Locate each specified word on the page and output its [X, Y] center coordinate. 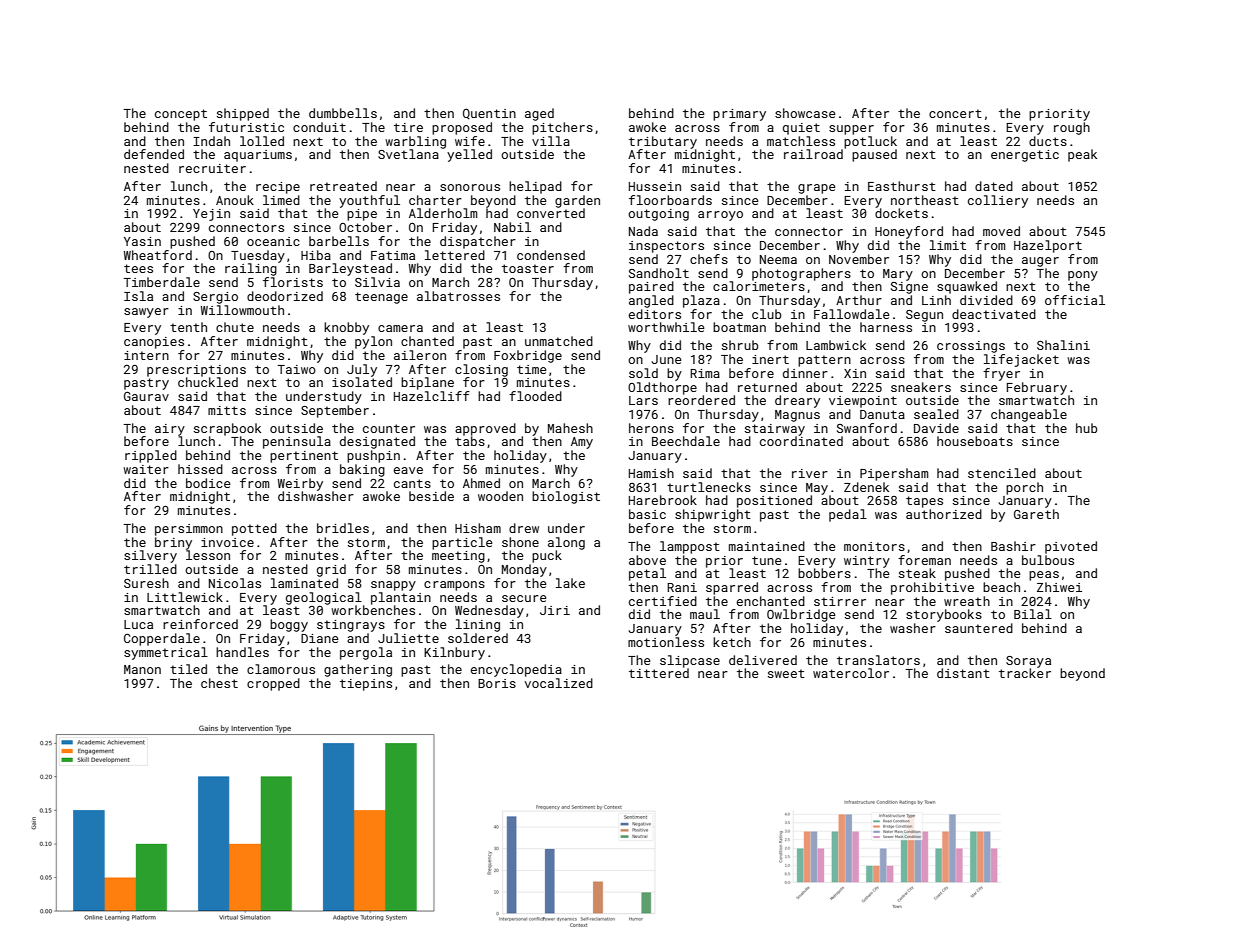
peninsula [297, 442]
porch [1024, 488]
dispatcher [478, 242]
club [767, 314]
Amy [582, 443]
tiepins [366, 685]
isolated [362, 382]
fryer [1001, 374]
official [1075, 300]
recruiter [212, 168]
